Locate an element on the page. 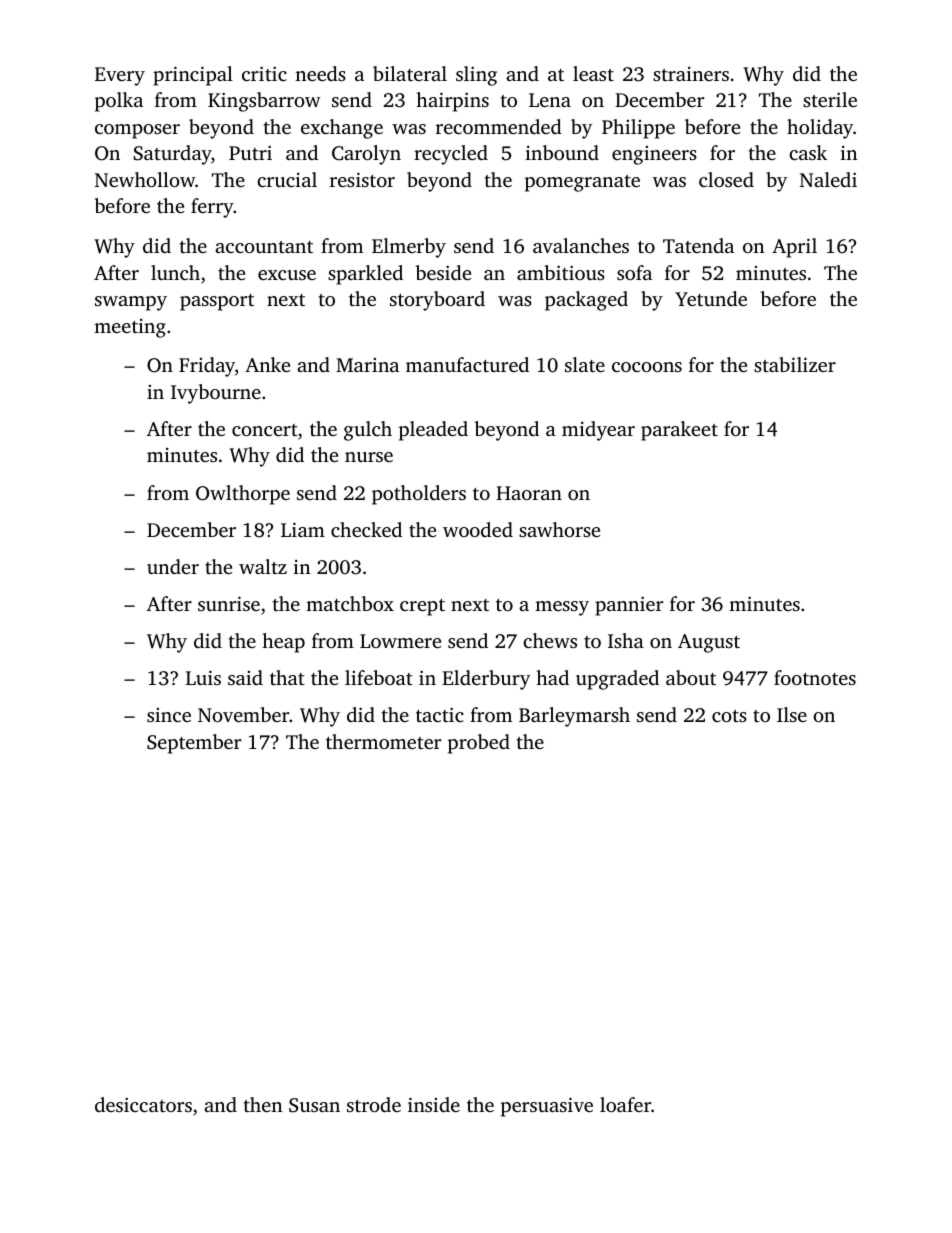 The width and height of the document is (952, 1233). principal is located at coordinates (193, 76).
